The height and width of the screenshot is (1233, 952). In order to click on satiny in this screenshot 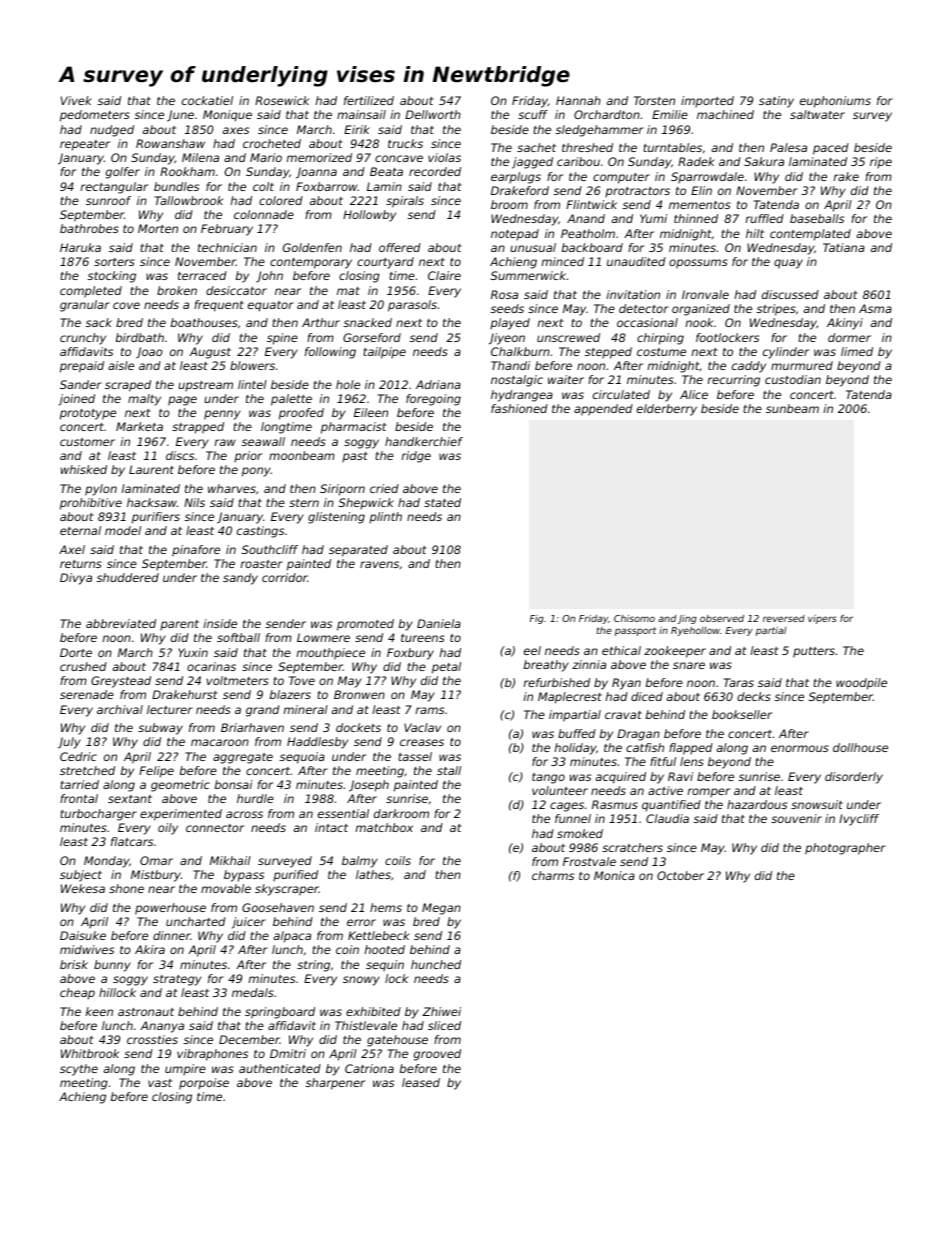, I will do `click(776, 102)`.
